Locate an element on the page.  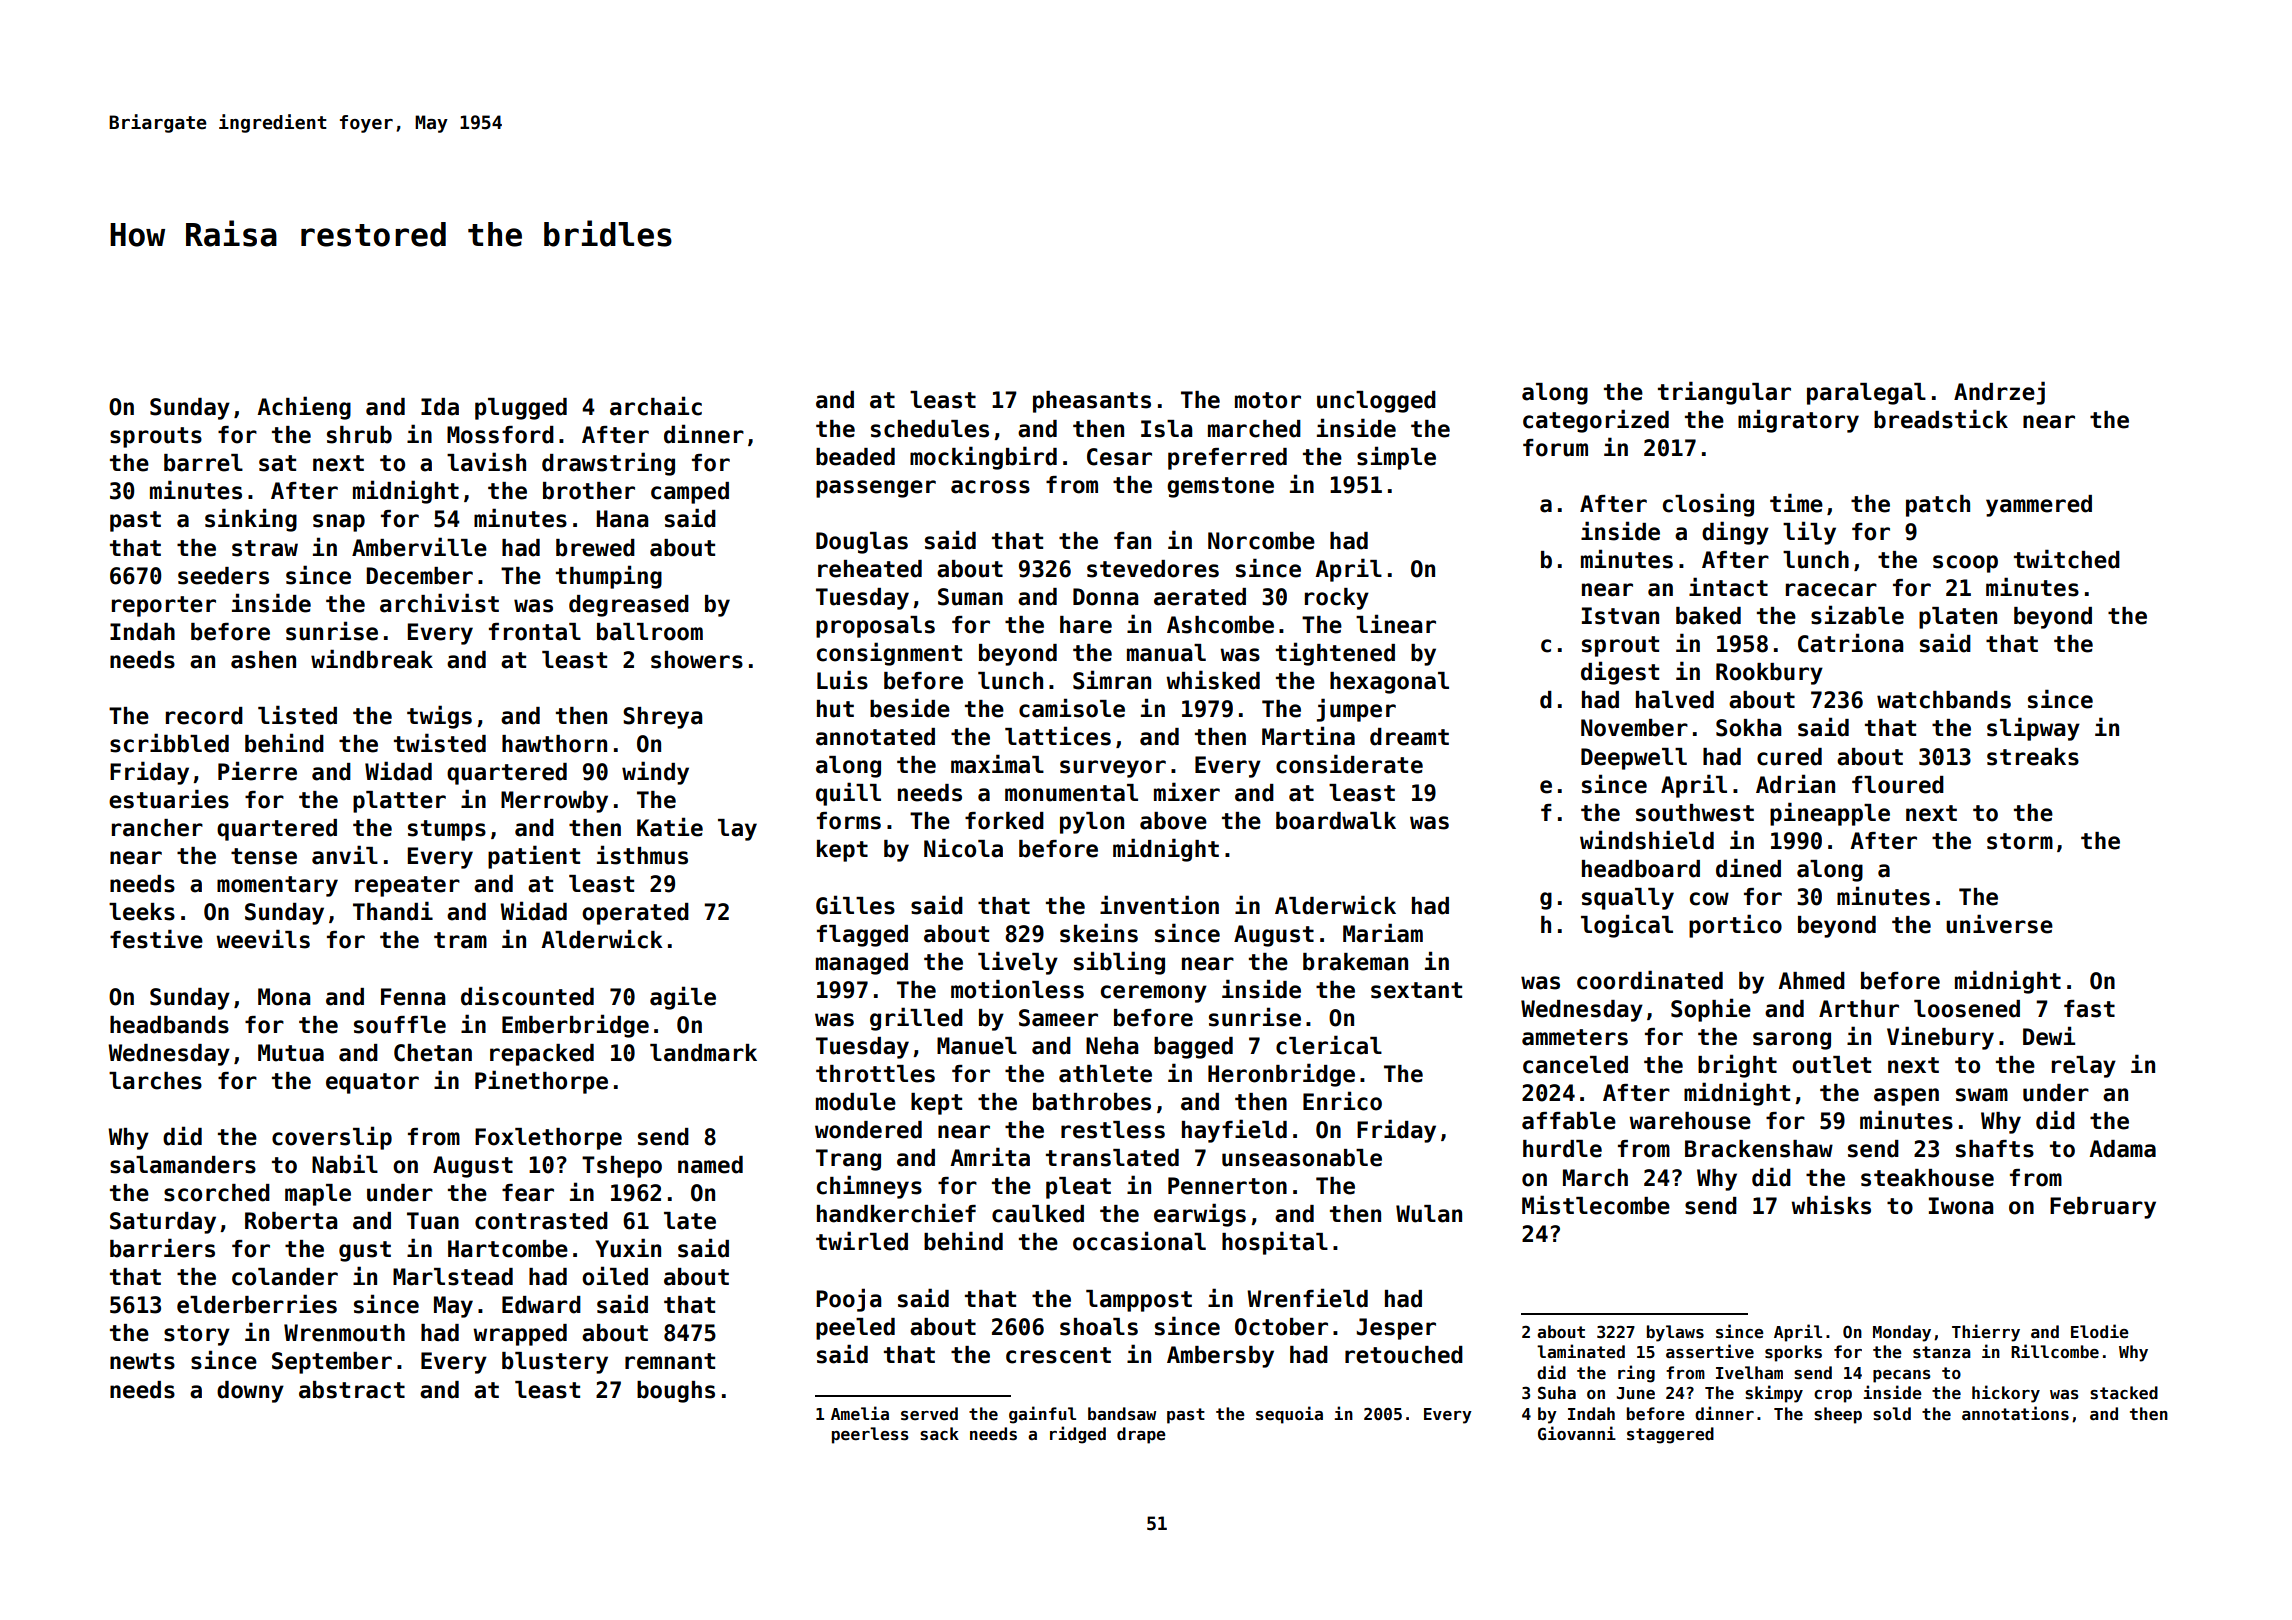
peerless is located at coordinates (870, 1435).
